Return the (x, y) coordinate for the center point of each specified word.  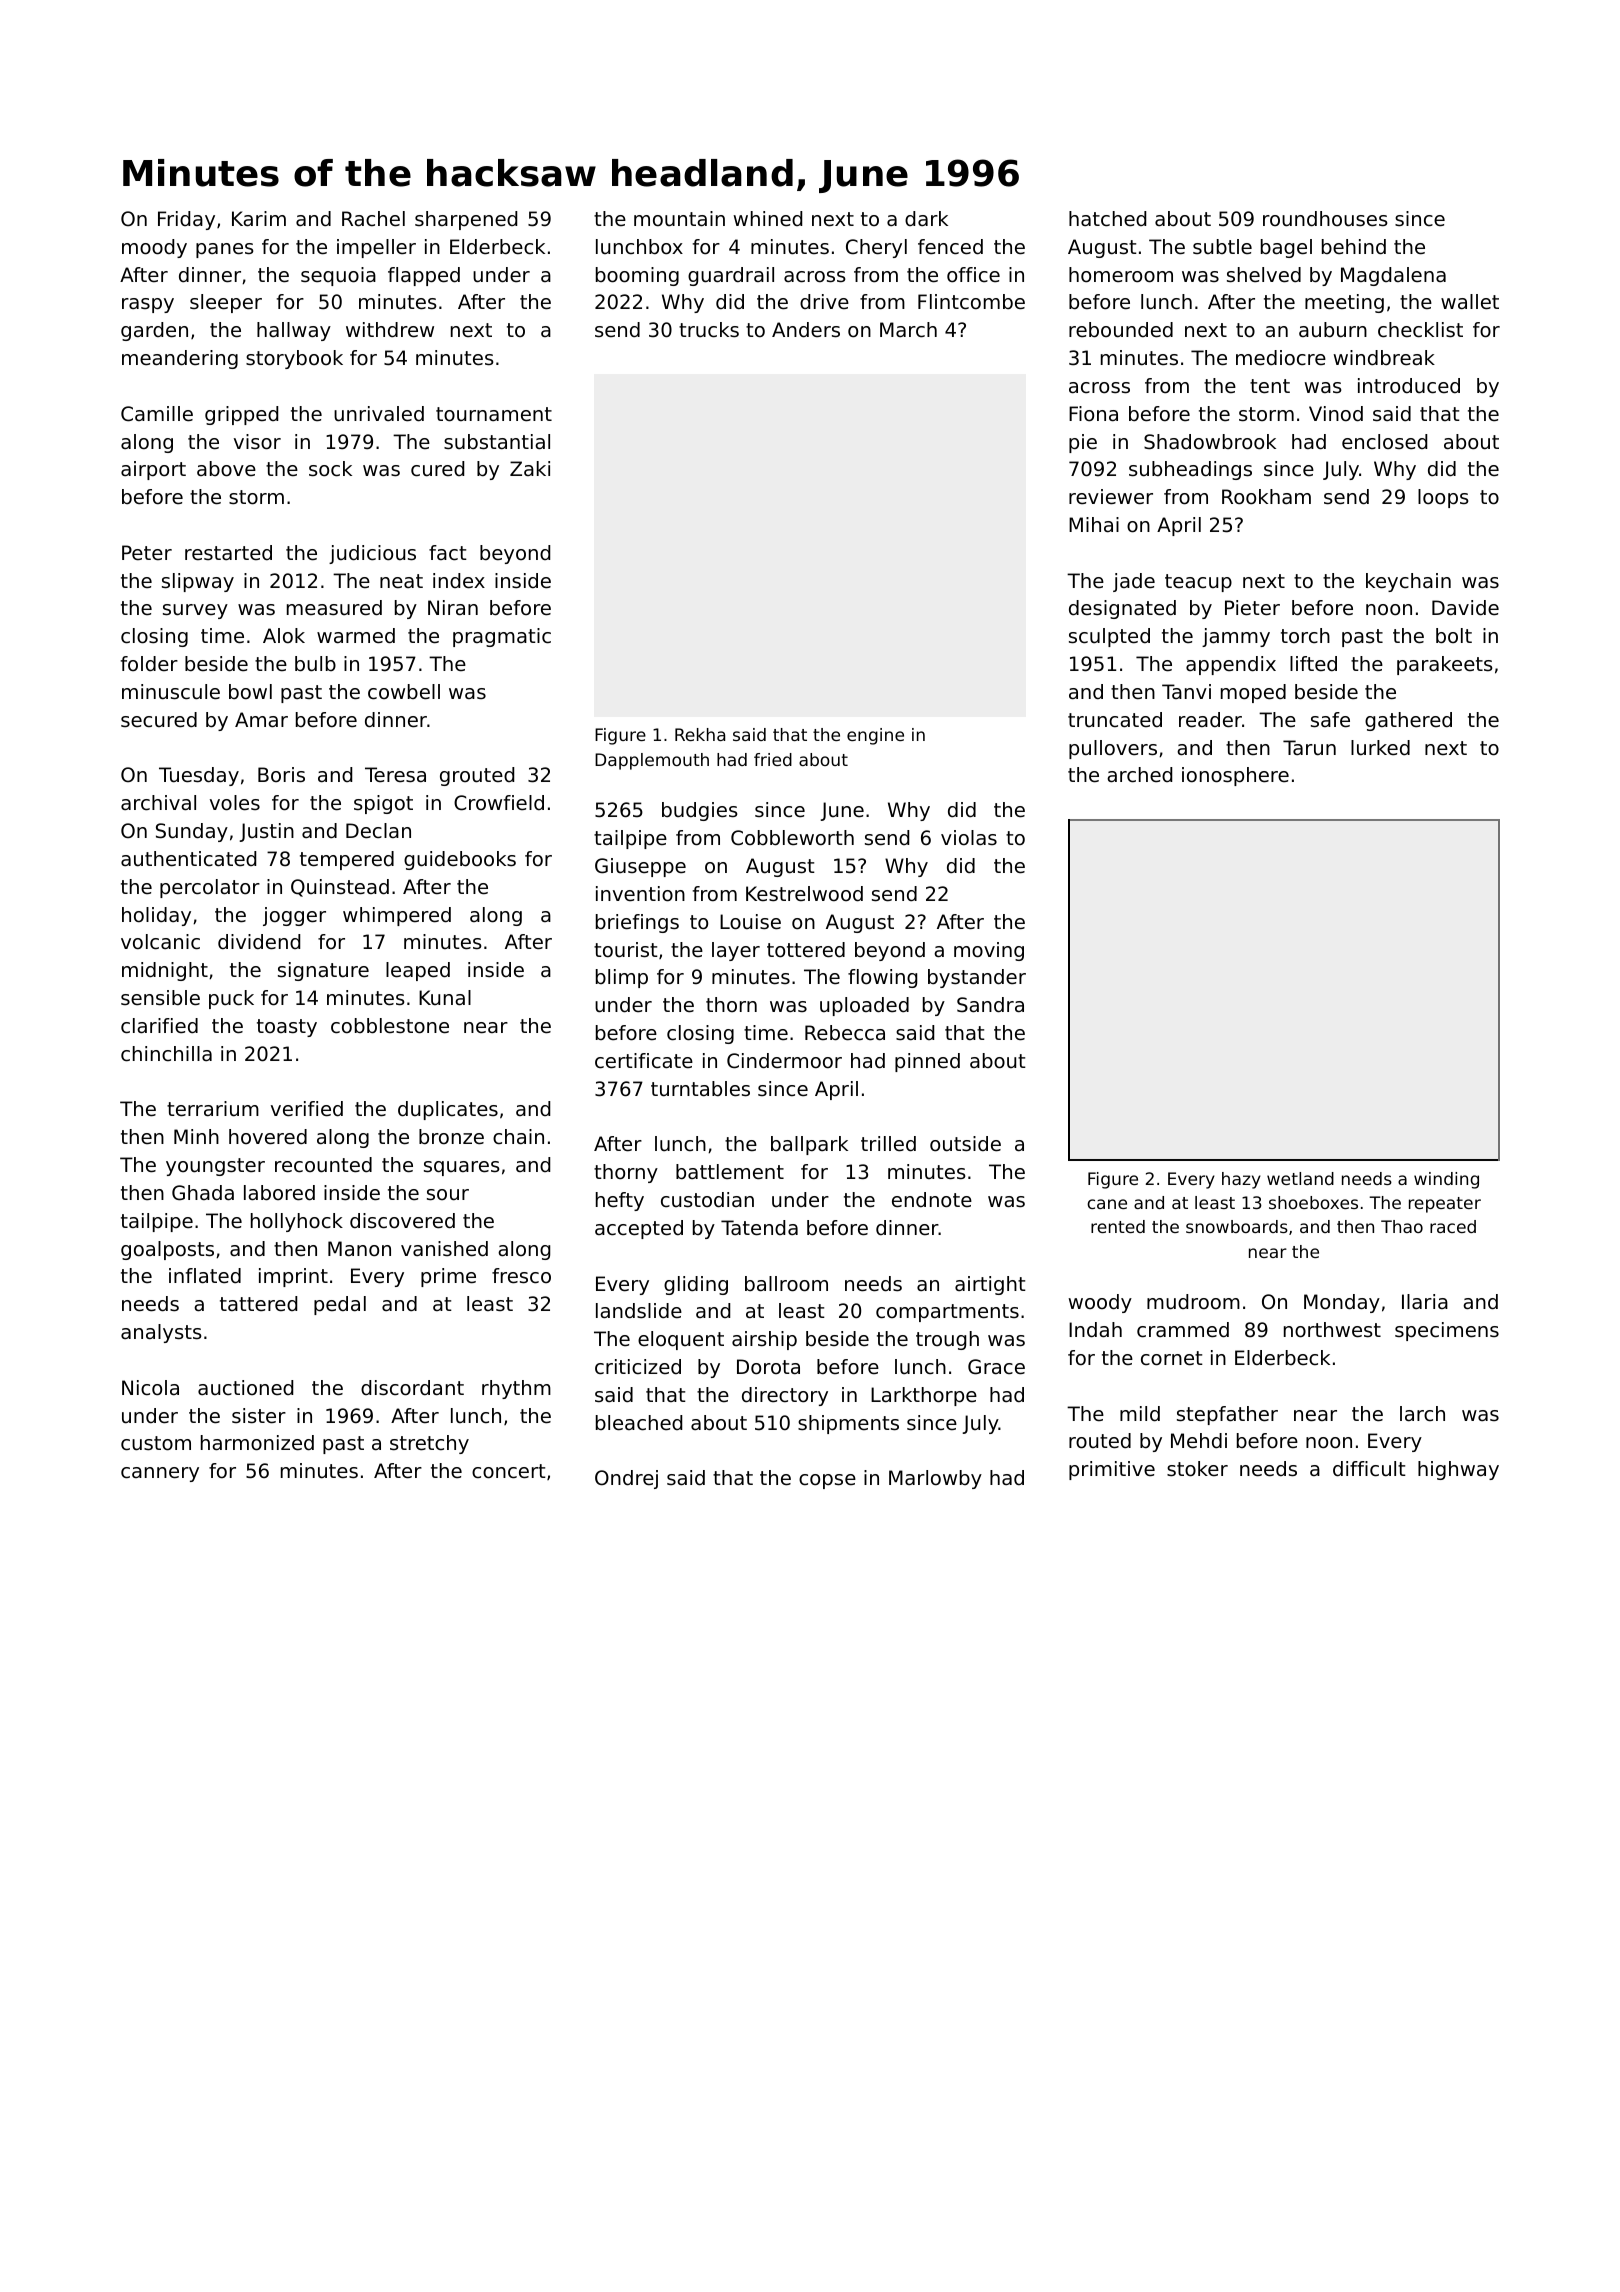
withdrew (390, 330)
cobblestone (390, 1026)
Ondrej (626, 1479)
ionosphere (1235, 776)
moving (989, 951)
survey (195, 611)
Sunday (192, 832)
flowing (882, 978)
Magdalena (1393, 276)
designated (1122, 609)
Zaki (530, 468)
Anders (806, 330)
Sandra (990, 1005)
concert (509, 1471)
